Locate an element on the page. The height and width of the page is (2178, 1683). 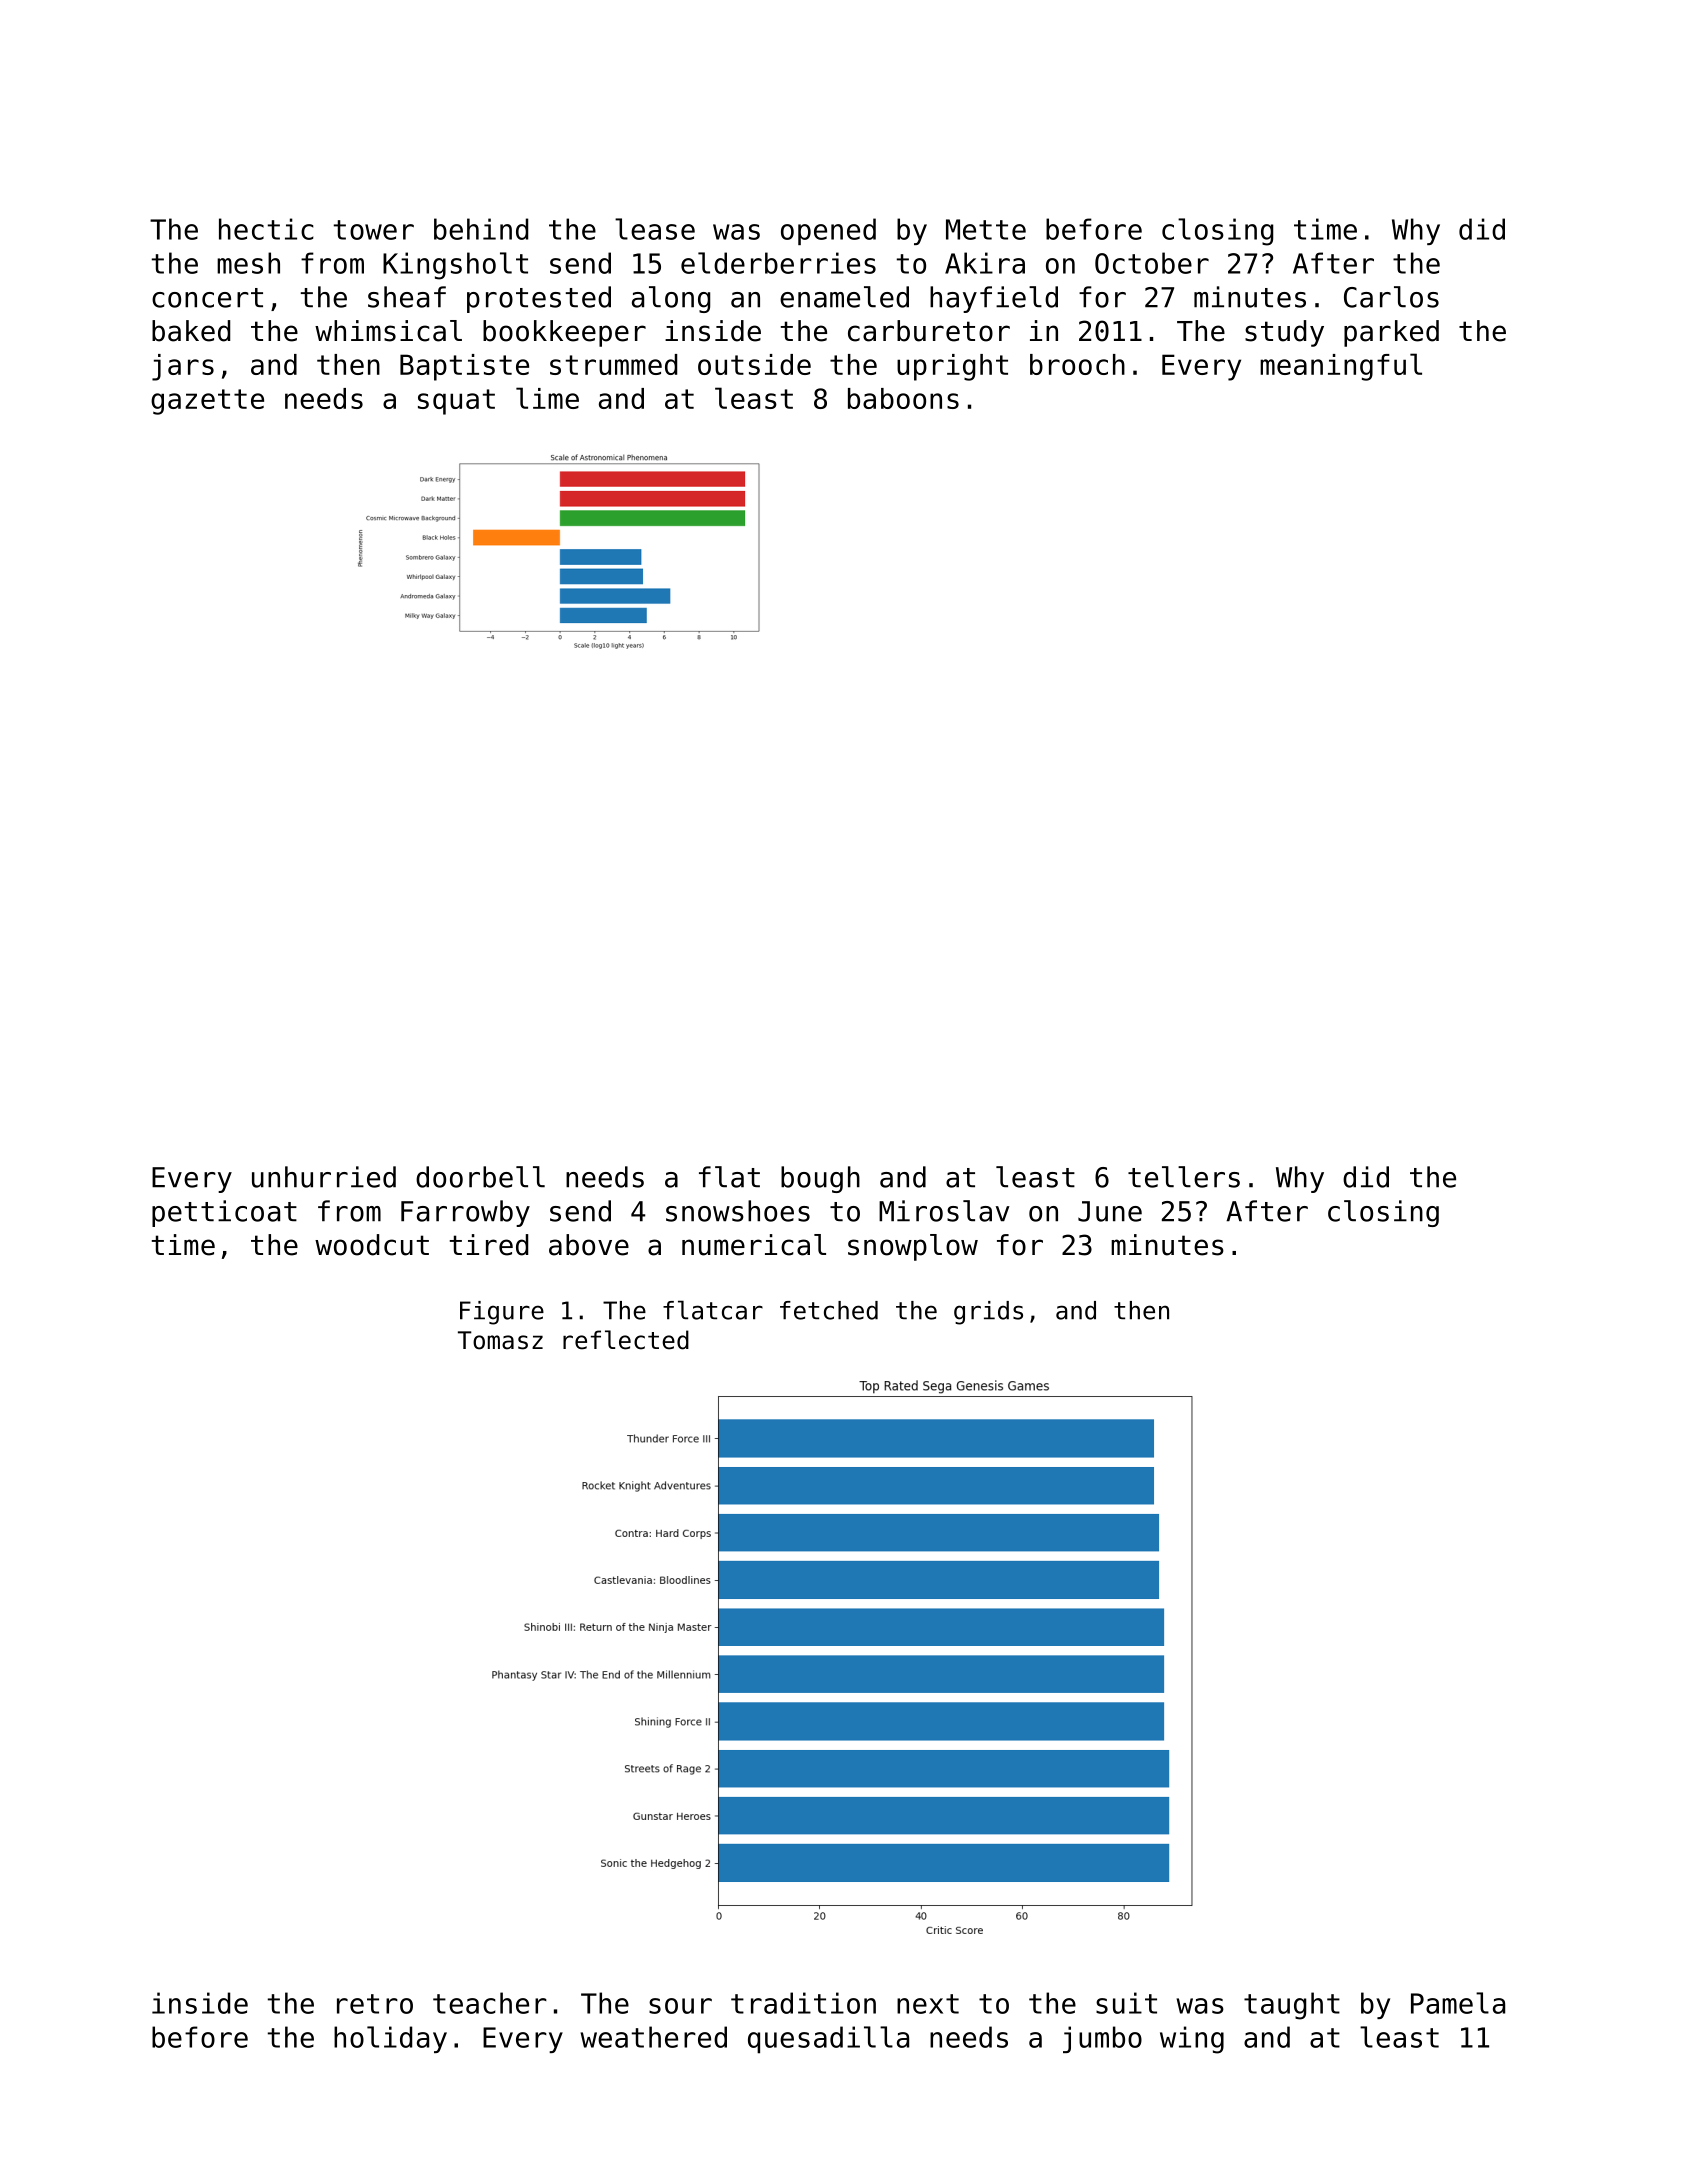
meaningful is located at coordinates (1341, 367).
